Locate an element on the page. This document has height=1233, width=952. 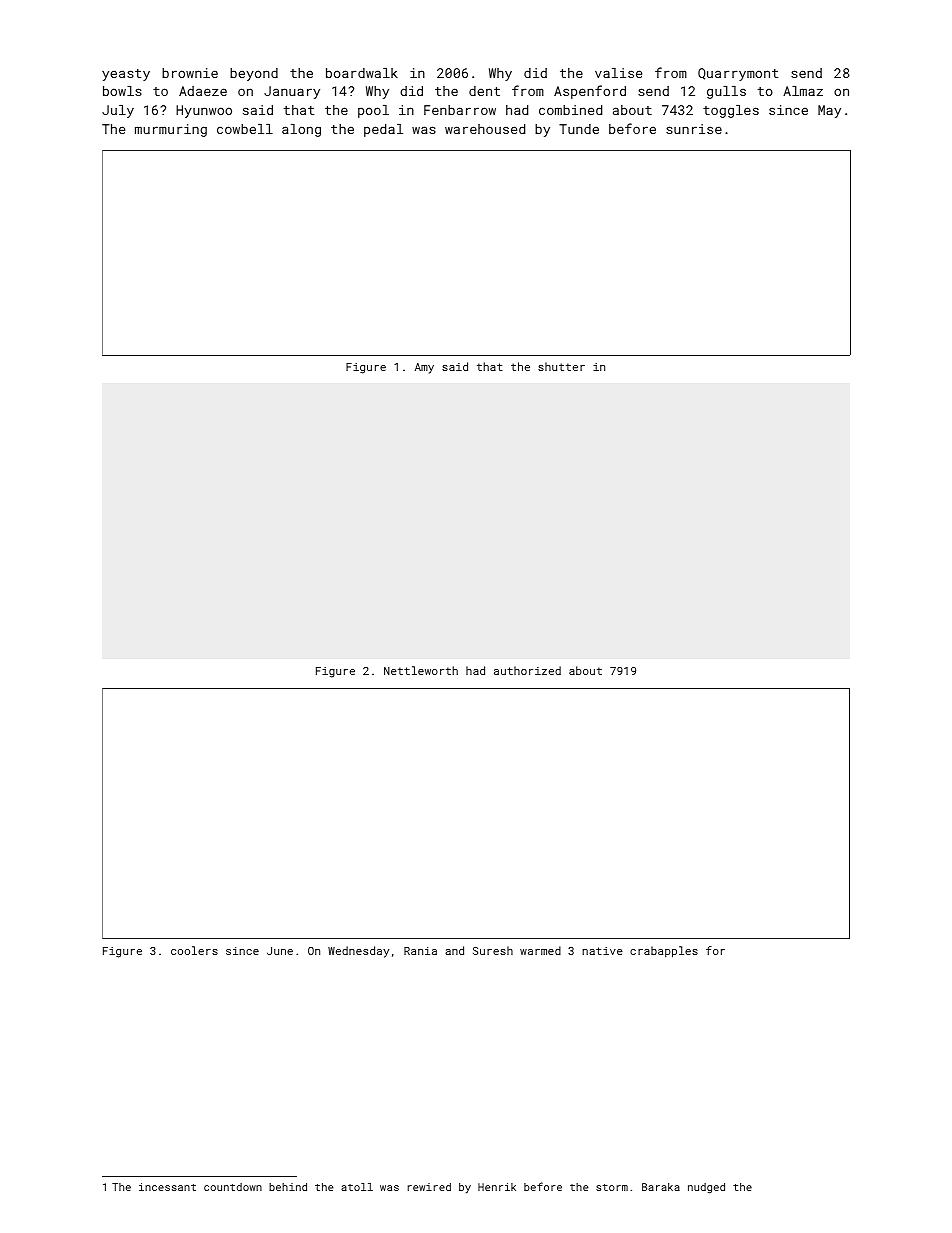
authorized is located at coordinates (527, 670).
